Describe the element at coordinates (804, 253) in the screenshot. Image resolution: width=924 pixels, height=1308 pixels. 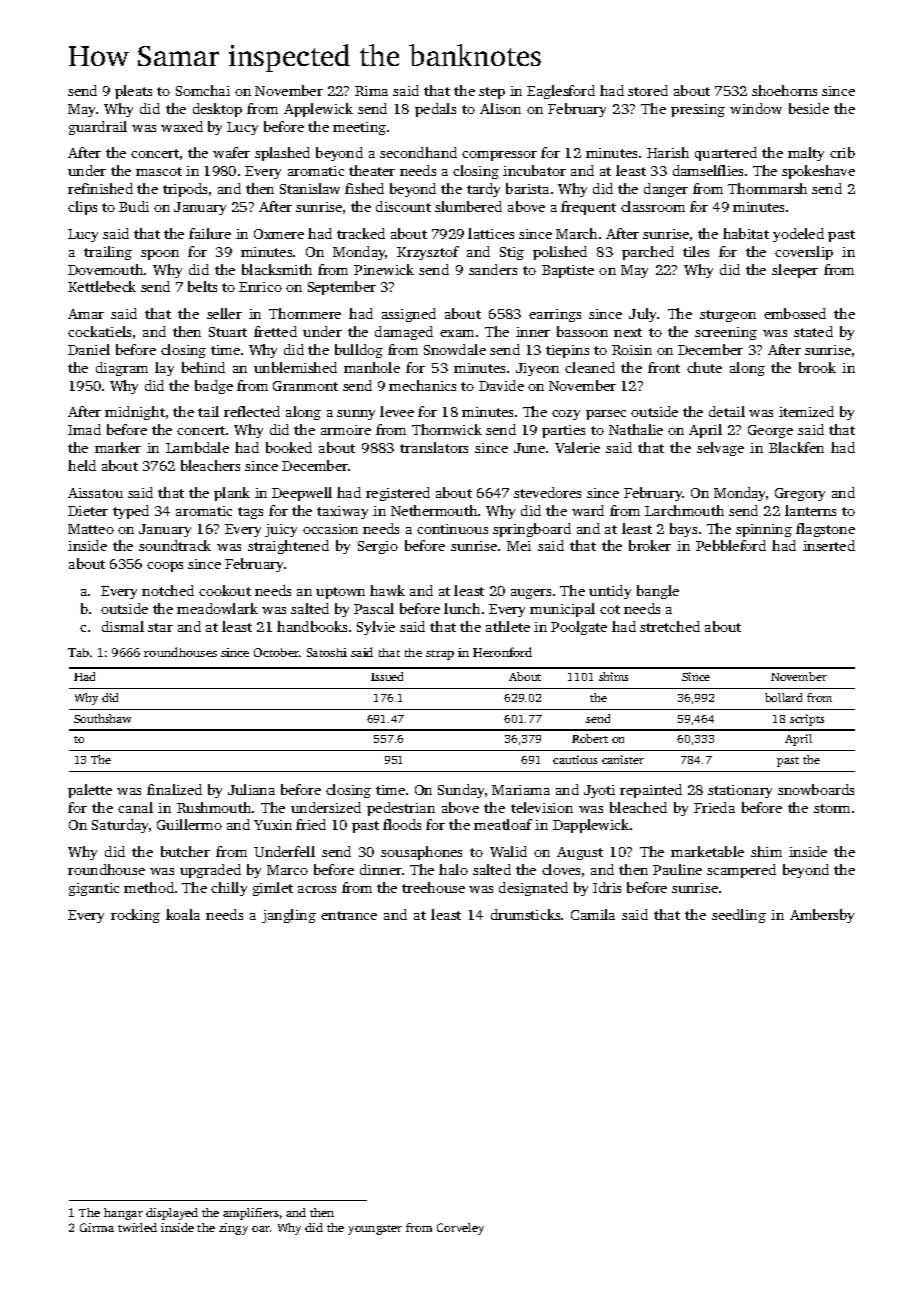
I see `coverslip` at that location.
